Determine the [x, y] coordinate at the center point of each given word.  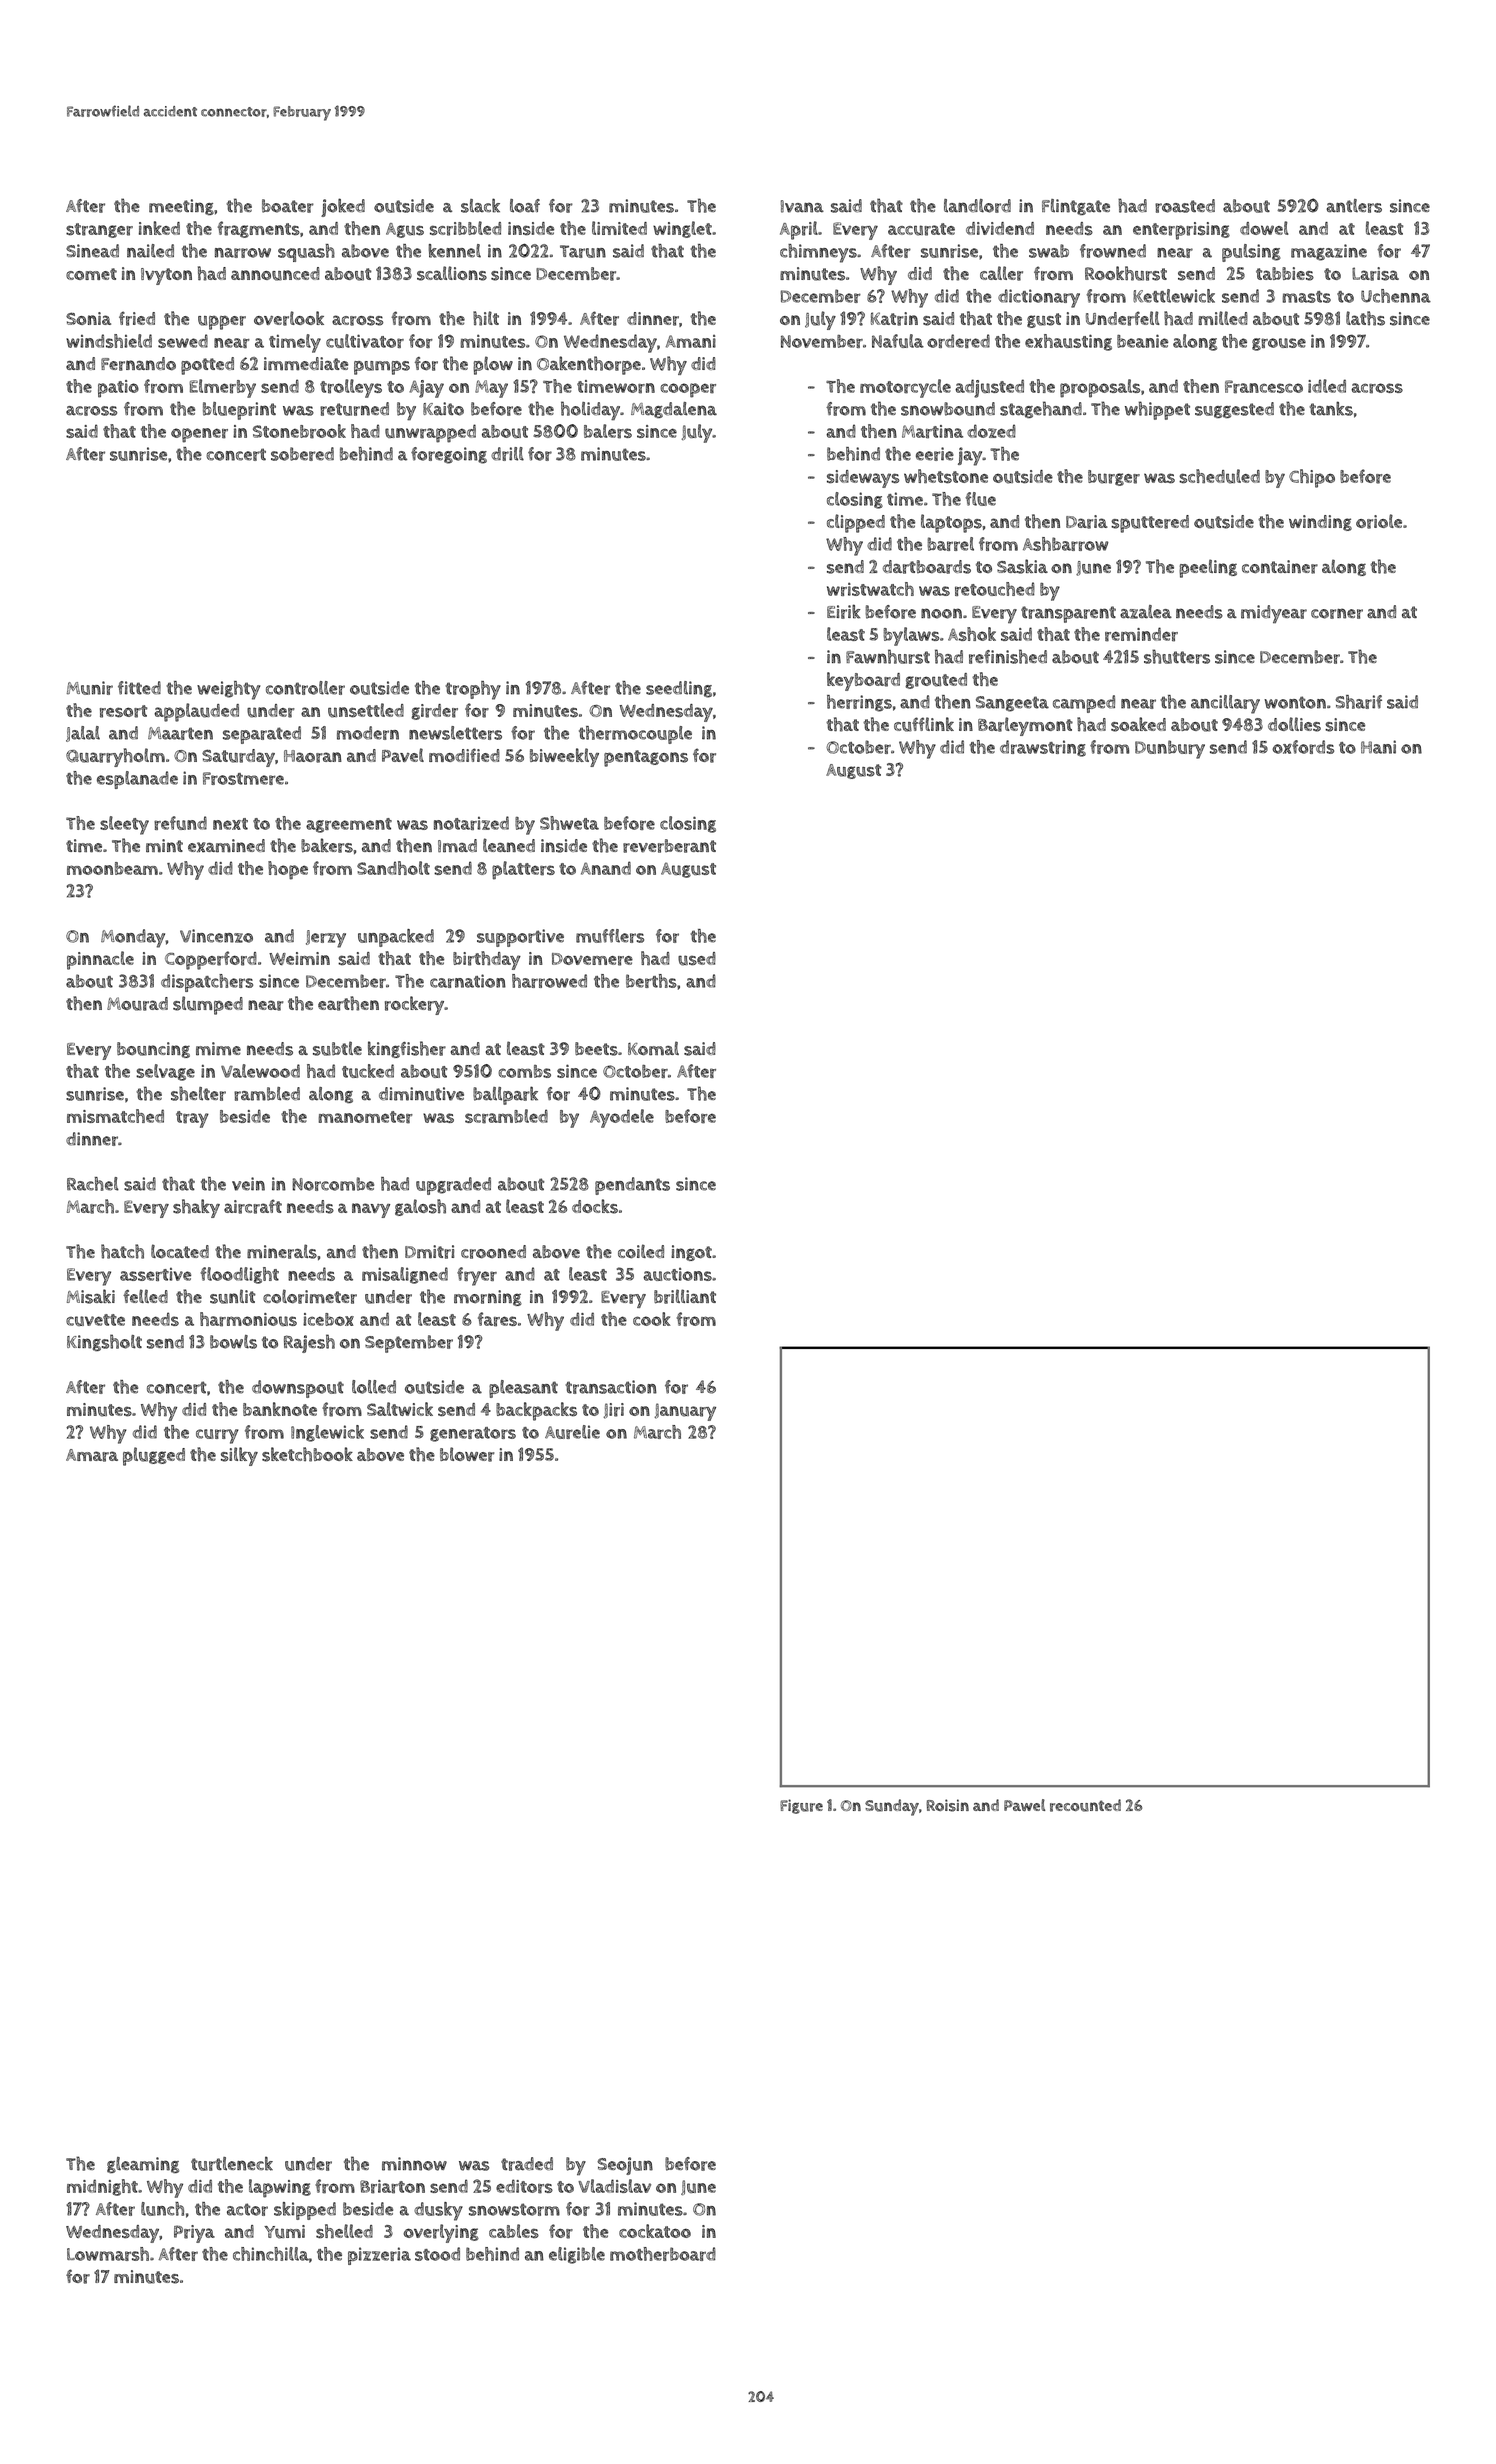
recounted [1085, 1805]
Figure [801, 1806]
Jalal [83, 734]
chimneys [818, 253]
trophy [473, 690]
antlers [1354, 206]
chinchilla [271, 2254]
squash [306, 253]
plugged [154, 1456]
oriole [1379, 521]
